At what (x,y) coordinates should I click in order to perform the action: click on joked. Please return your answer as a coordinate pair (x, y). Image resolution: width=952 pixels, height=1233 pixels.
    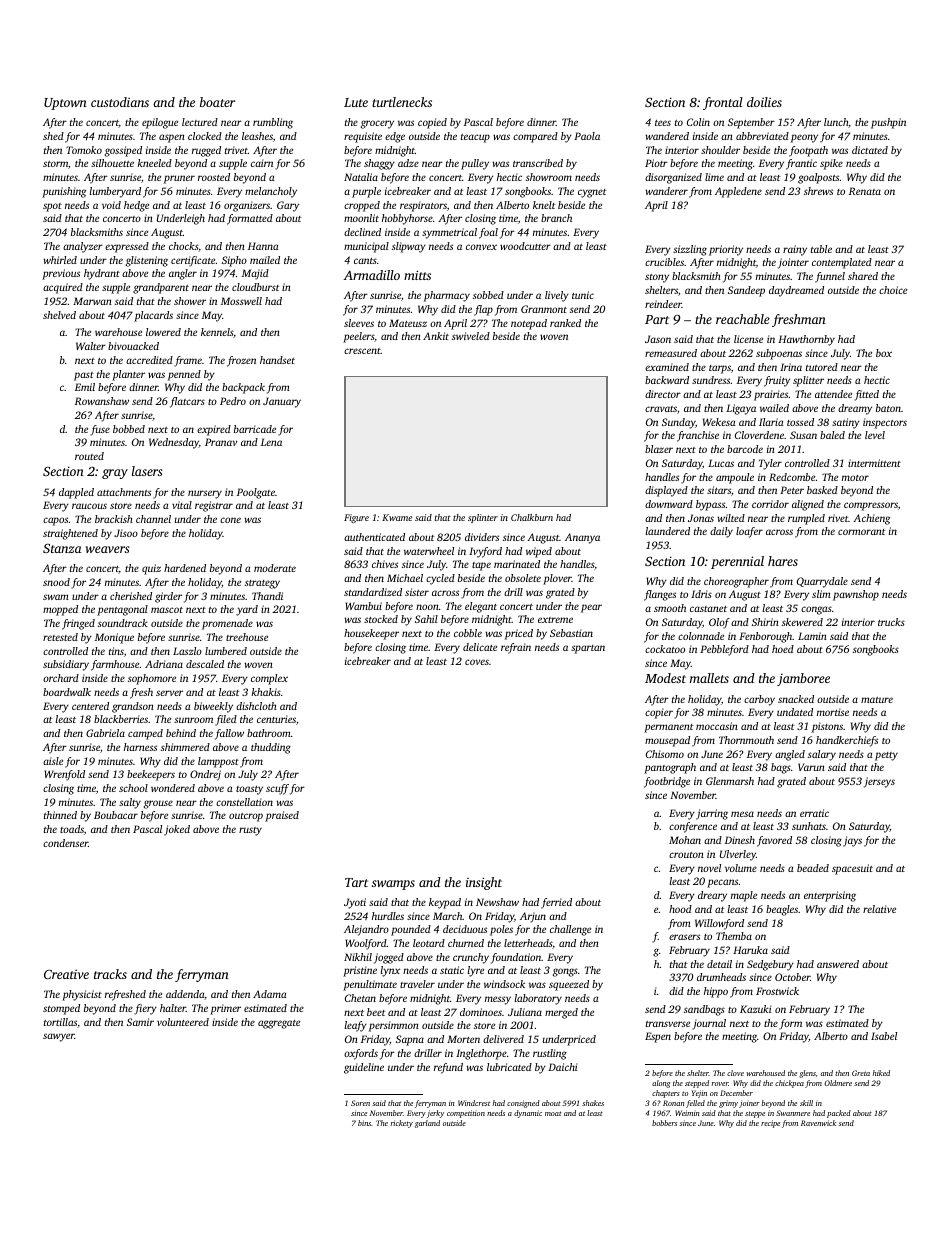
    Looking at the image, I should click on (177, 830).
